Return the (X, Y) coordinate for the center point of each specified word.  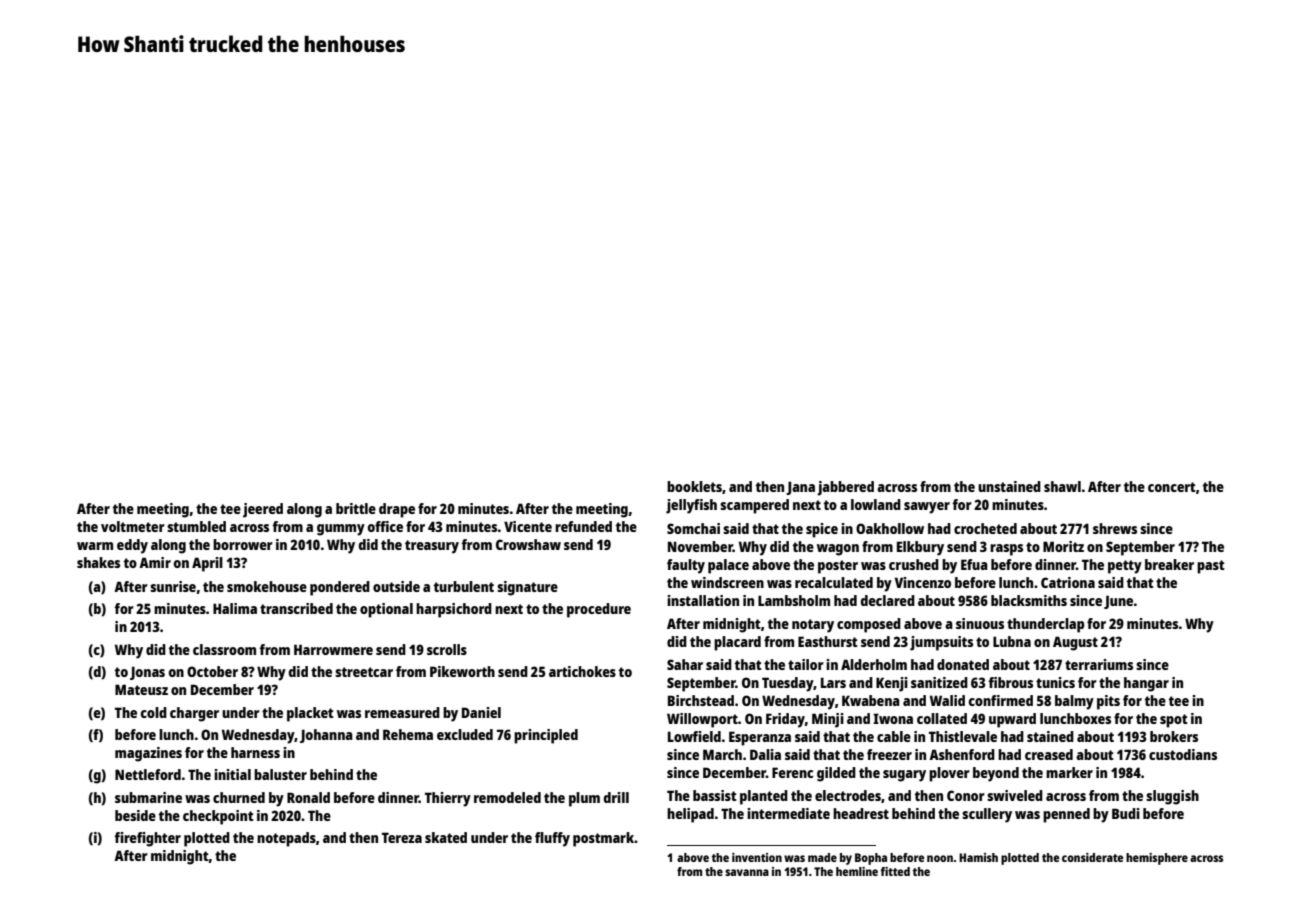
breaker (1169, 564)
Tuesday (788, 684)
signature (527, 588)
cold (154, 712)
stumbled (196, 526)
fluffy (552, 839)
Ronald (308, 797)
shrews (1115, 528)
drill (616, 797)
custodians (1183, 754)
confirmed (1001, 700)
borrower (243, 544)
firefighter (147, 839)
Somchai (693, 528)
